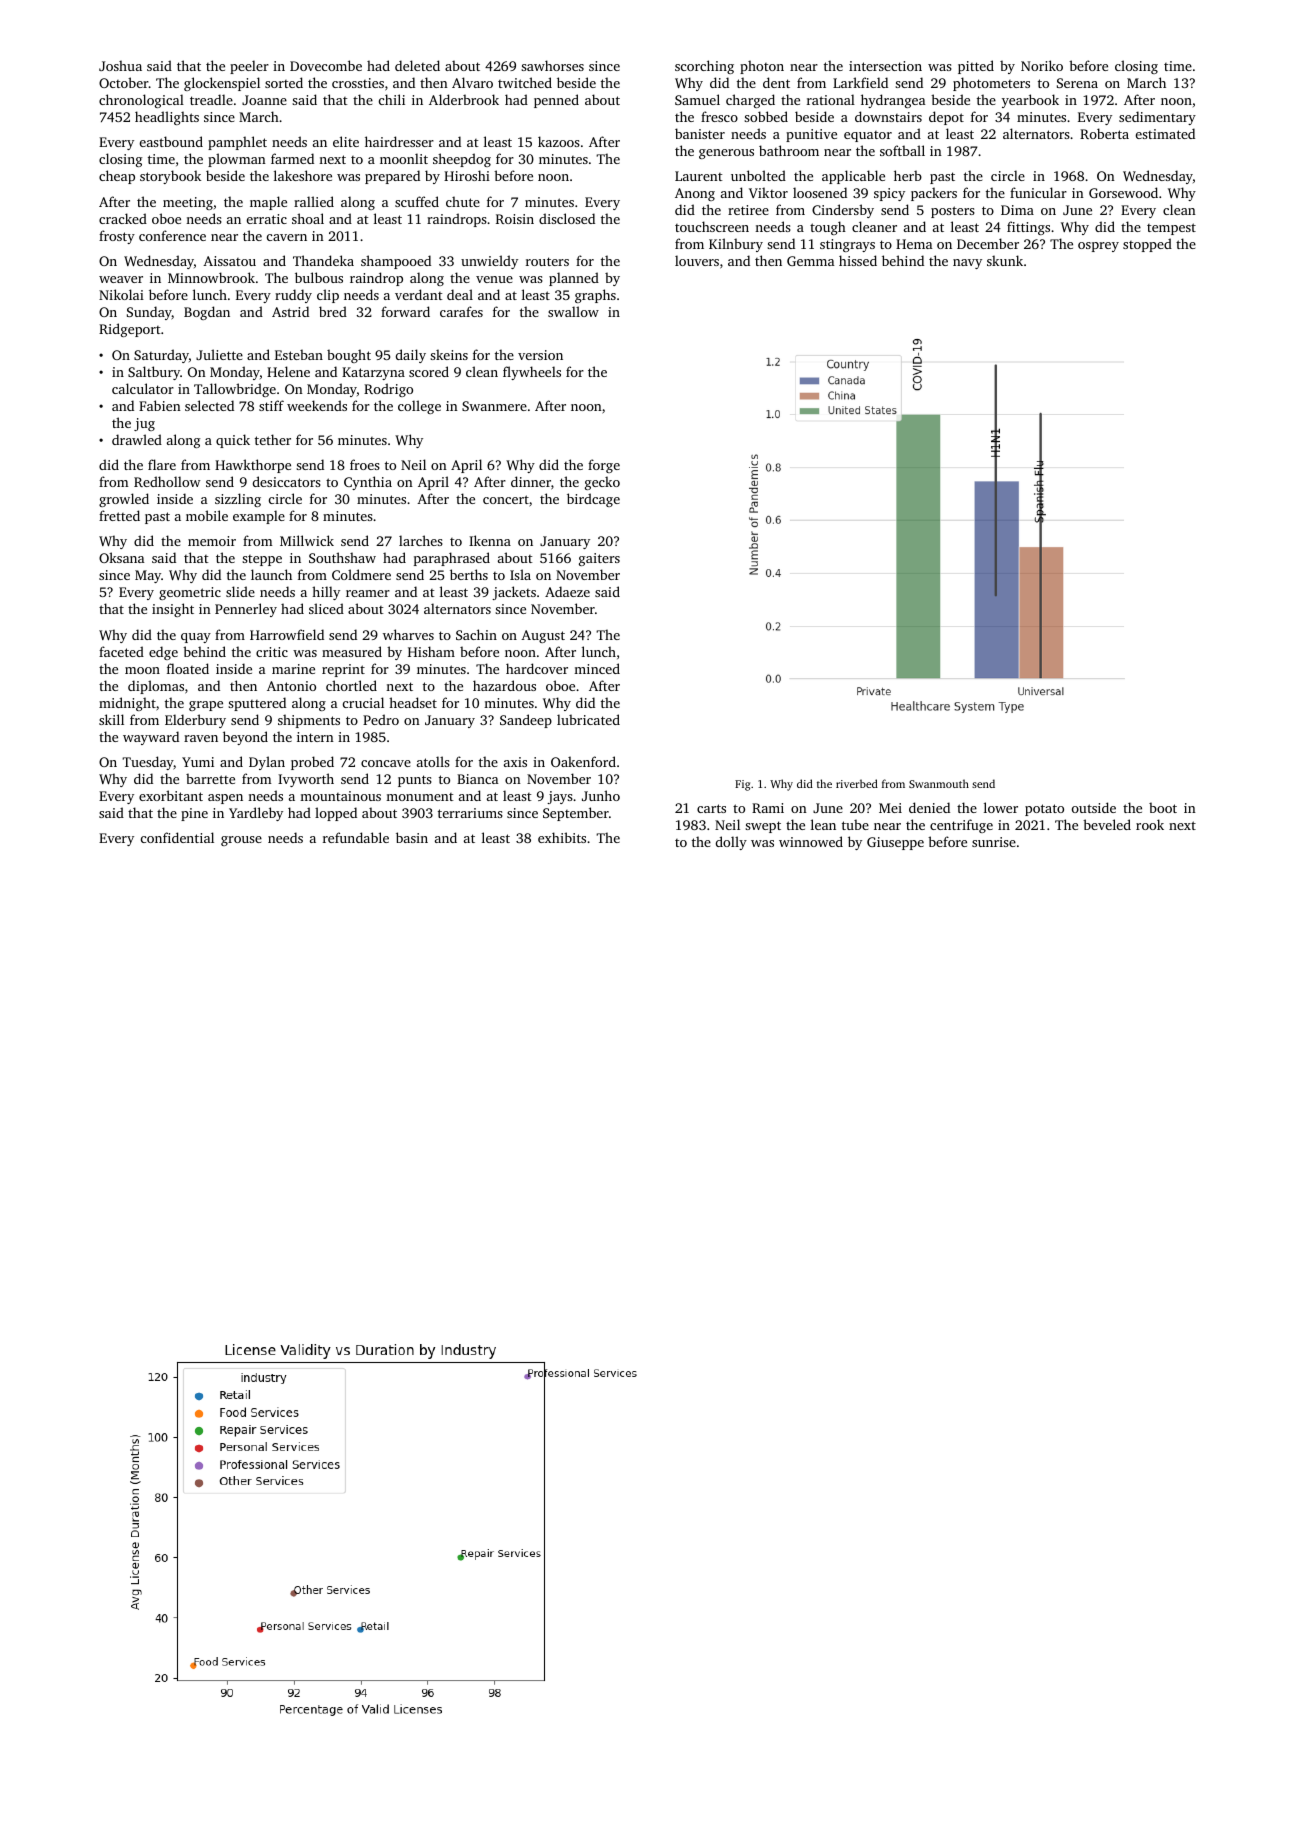 Image resolution: width=1295 pixels, height=1832 pixels. Describe the element at coordinates (766, 116) in the image. I see `sobbed` at that location.
